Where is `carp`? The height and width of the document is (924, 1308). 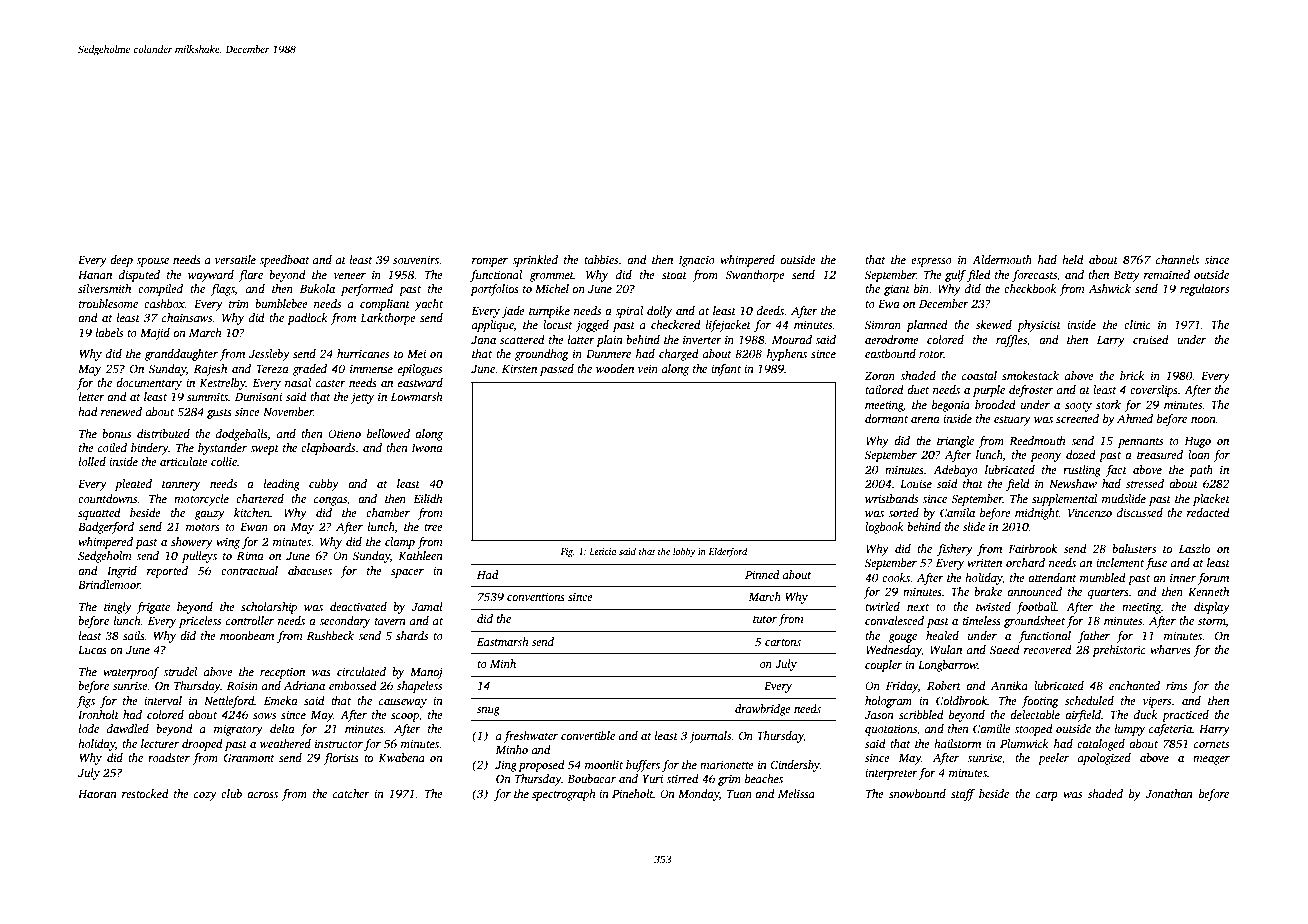 carp is located at coordinates (1047, 796).
